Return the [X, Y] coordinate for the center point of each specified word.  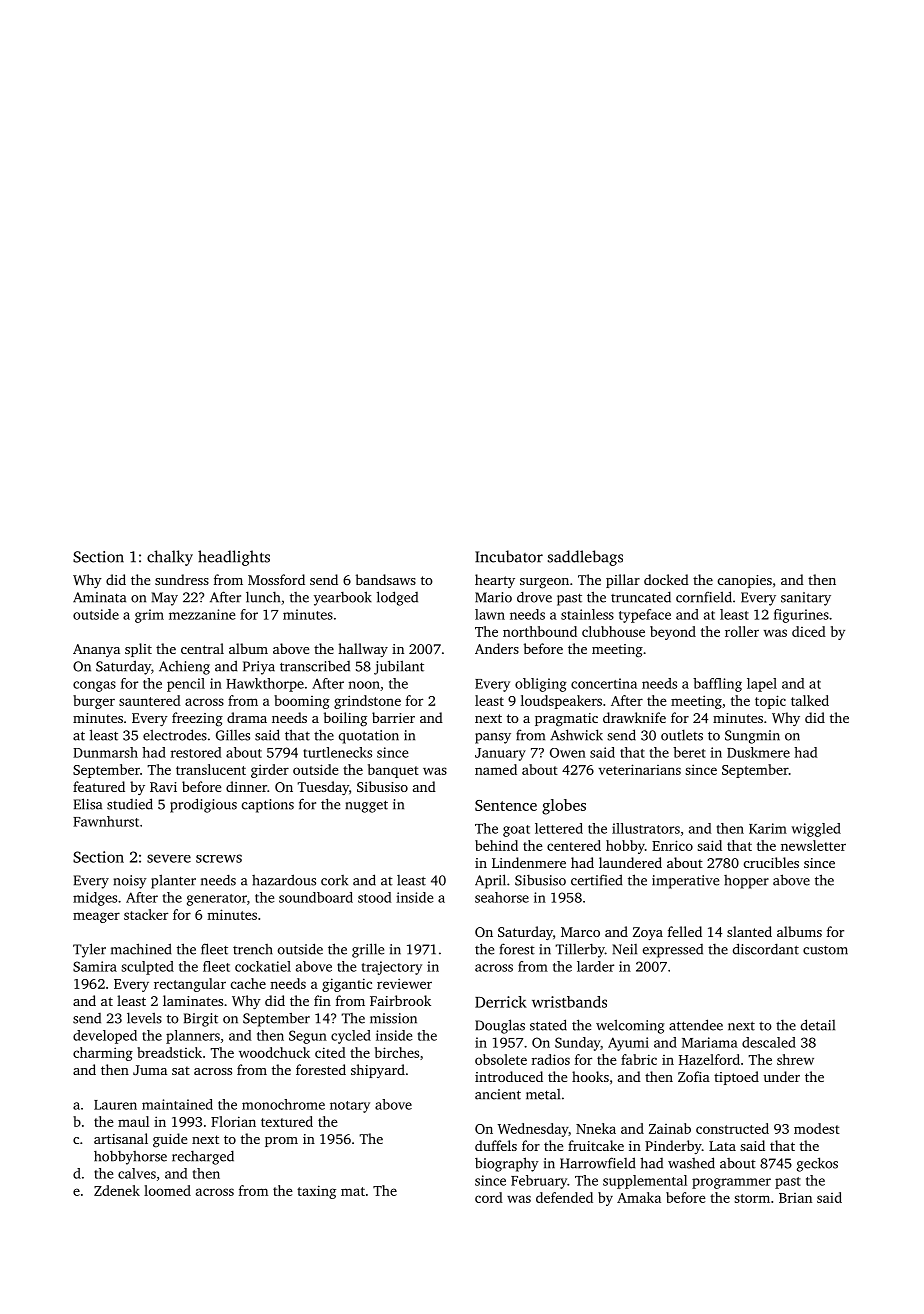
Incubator [509, 556]
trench [253, 949]
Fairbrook [400, 1000]
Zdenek [117, 1190]
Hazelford [709, 1059]
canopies [745, 581]
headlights [234, 558]
